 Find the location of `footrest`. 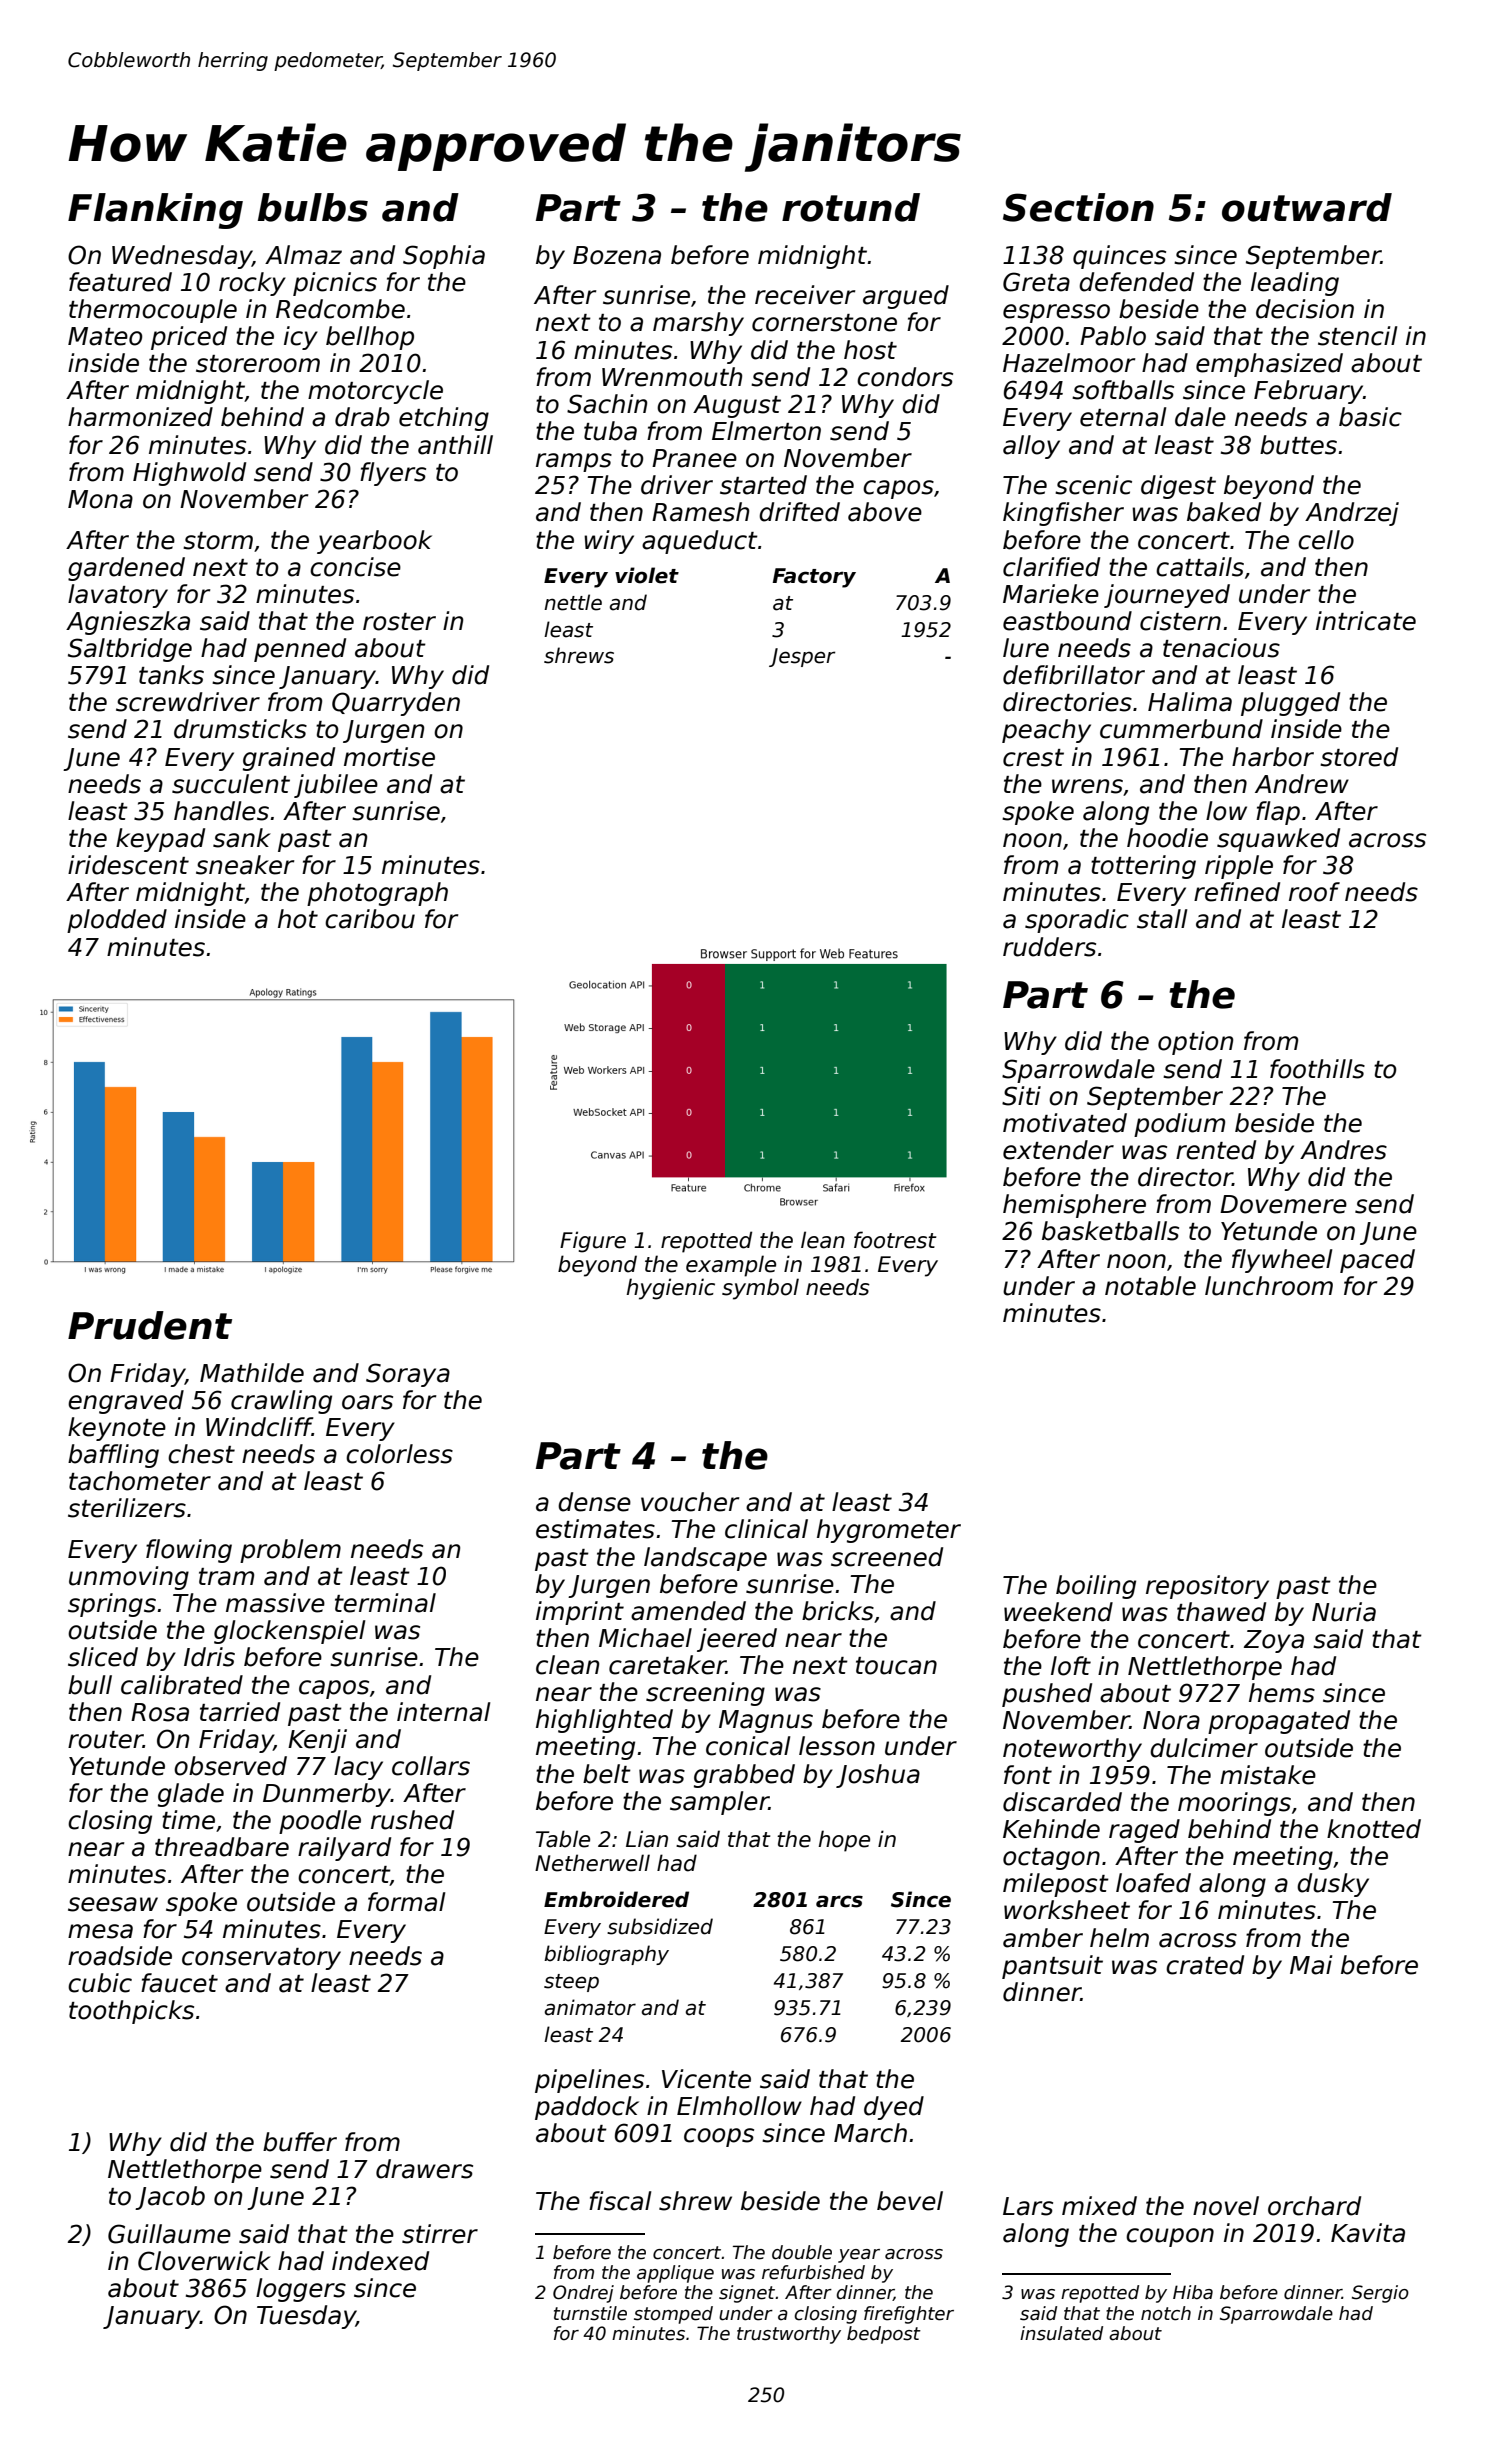

footrest is located at coordinates (895, 1240).
